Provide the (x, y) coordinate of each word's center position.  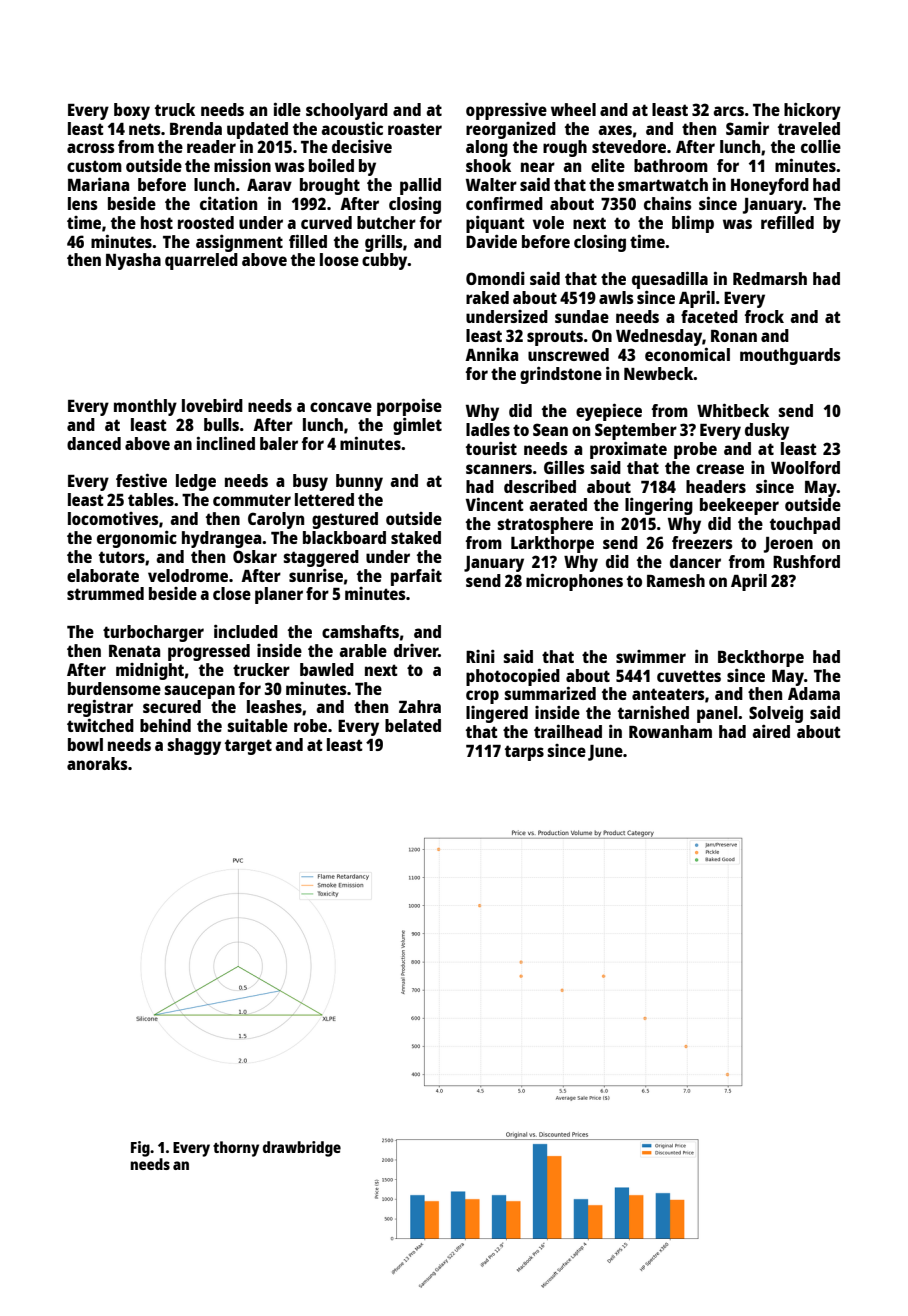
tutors (122, 557)
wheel (573, 109)
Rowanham (670, 731)
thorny (236, 1149)
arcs (728, 111)
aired (771, 731)
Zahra (420, 706)
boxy (132, 111)
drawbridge (302, 1149)
